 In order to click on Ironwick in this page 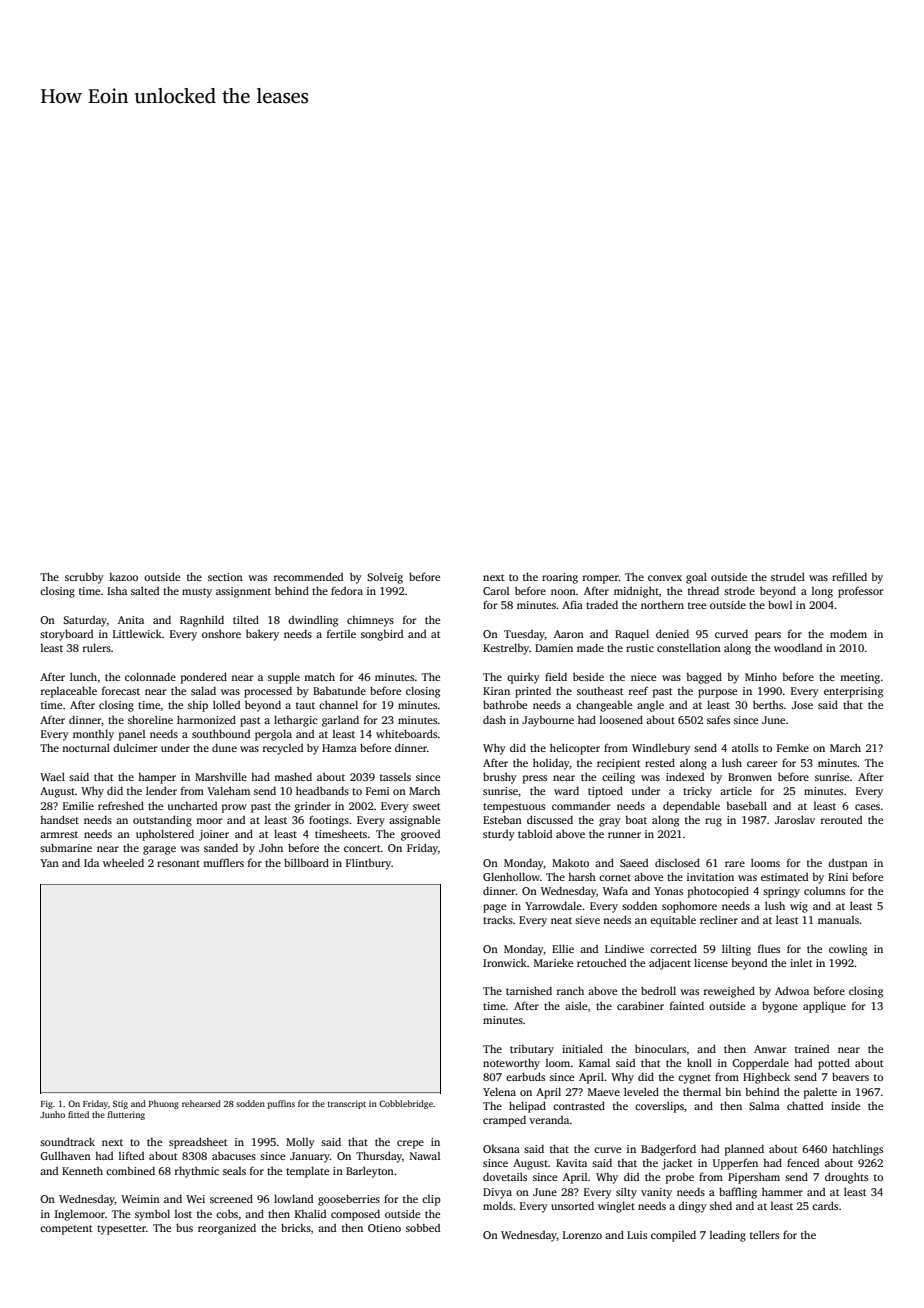, I will do `click(505, 962)`.
